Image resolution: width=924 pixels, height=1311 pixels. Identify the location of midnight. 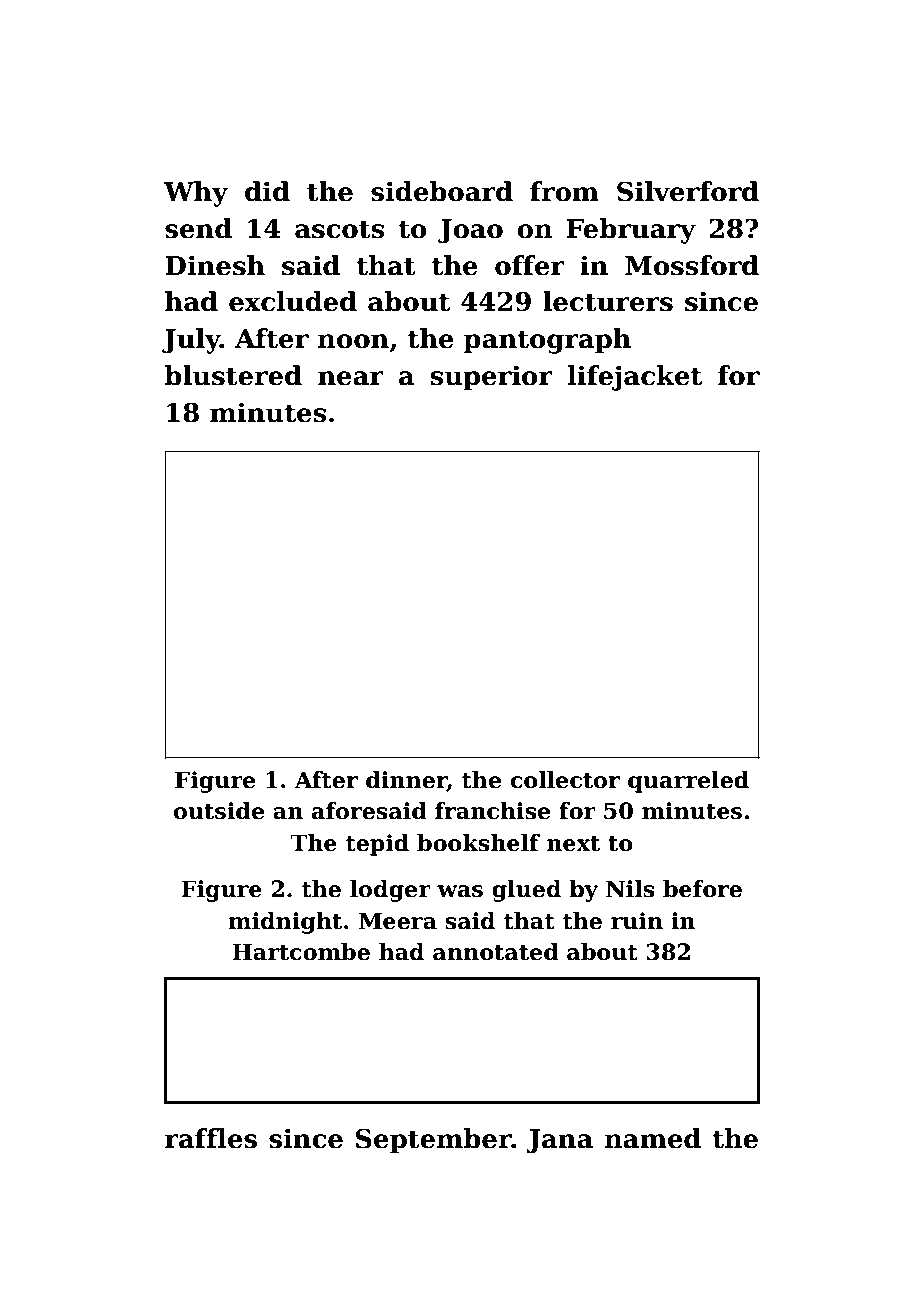
(285, 923).
